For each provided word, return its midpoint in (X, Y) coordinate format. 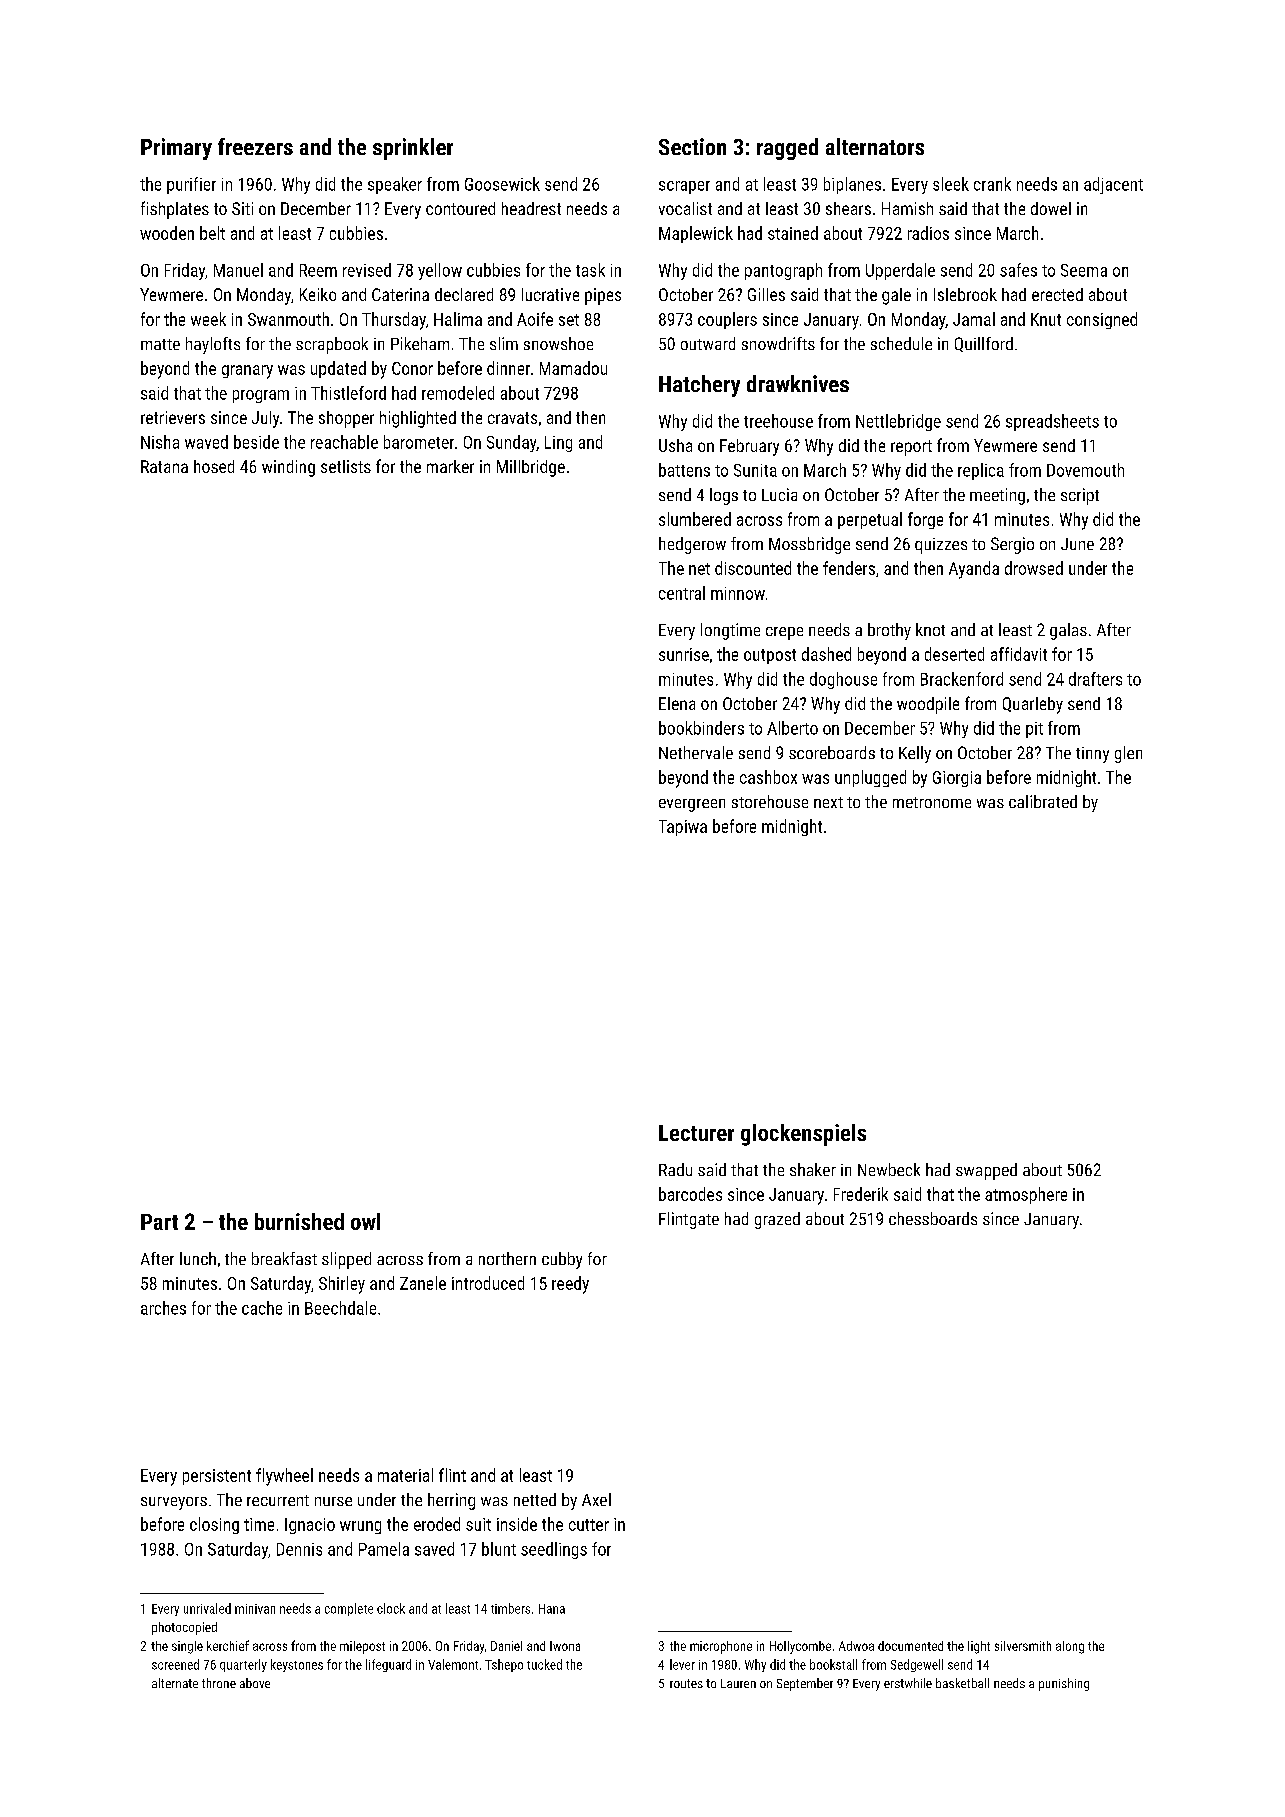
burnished (299, 1221)
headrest (531, 208)
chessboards (933, 1218)
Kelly (915, 754)
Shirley (342, 1285)
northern (507, 1258)
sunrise (684, 654)
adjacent (1113, 185)
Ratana (164, 466)
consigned (1102, 320)
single (187, 1647)
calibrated (1043, 801)
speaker (395, 185)
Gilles (766, 294)
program (261, 396)
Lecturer (696, 1133)
